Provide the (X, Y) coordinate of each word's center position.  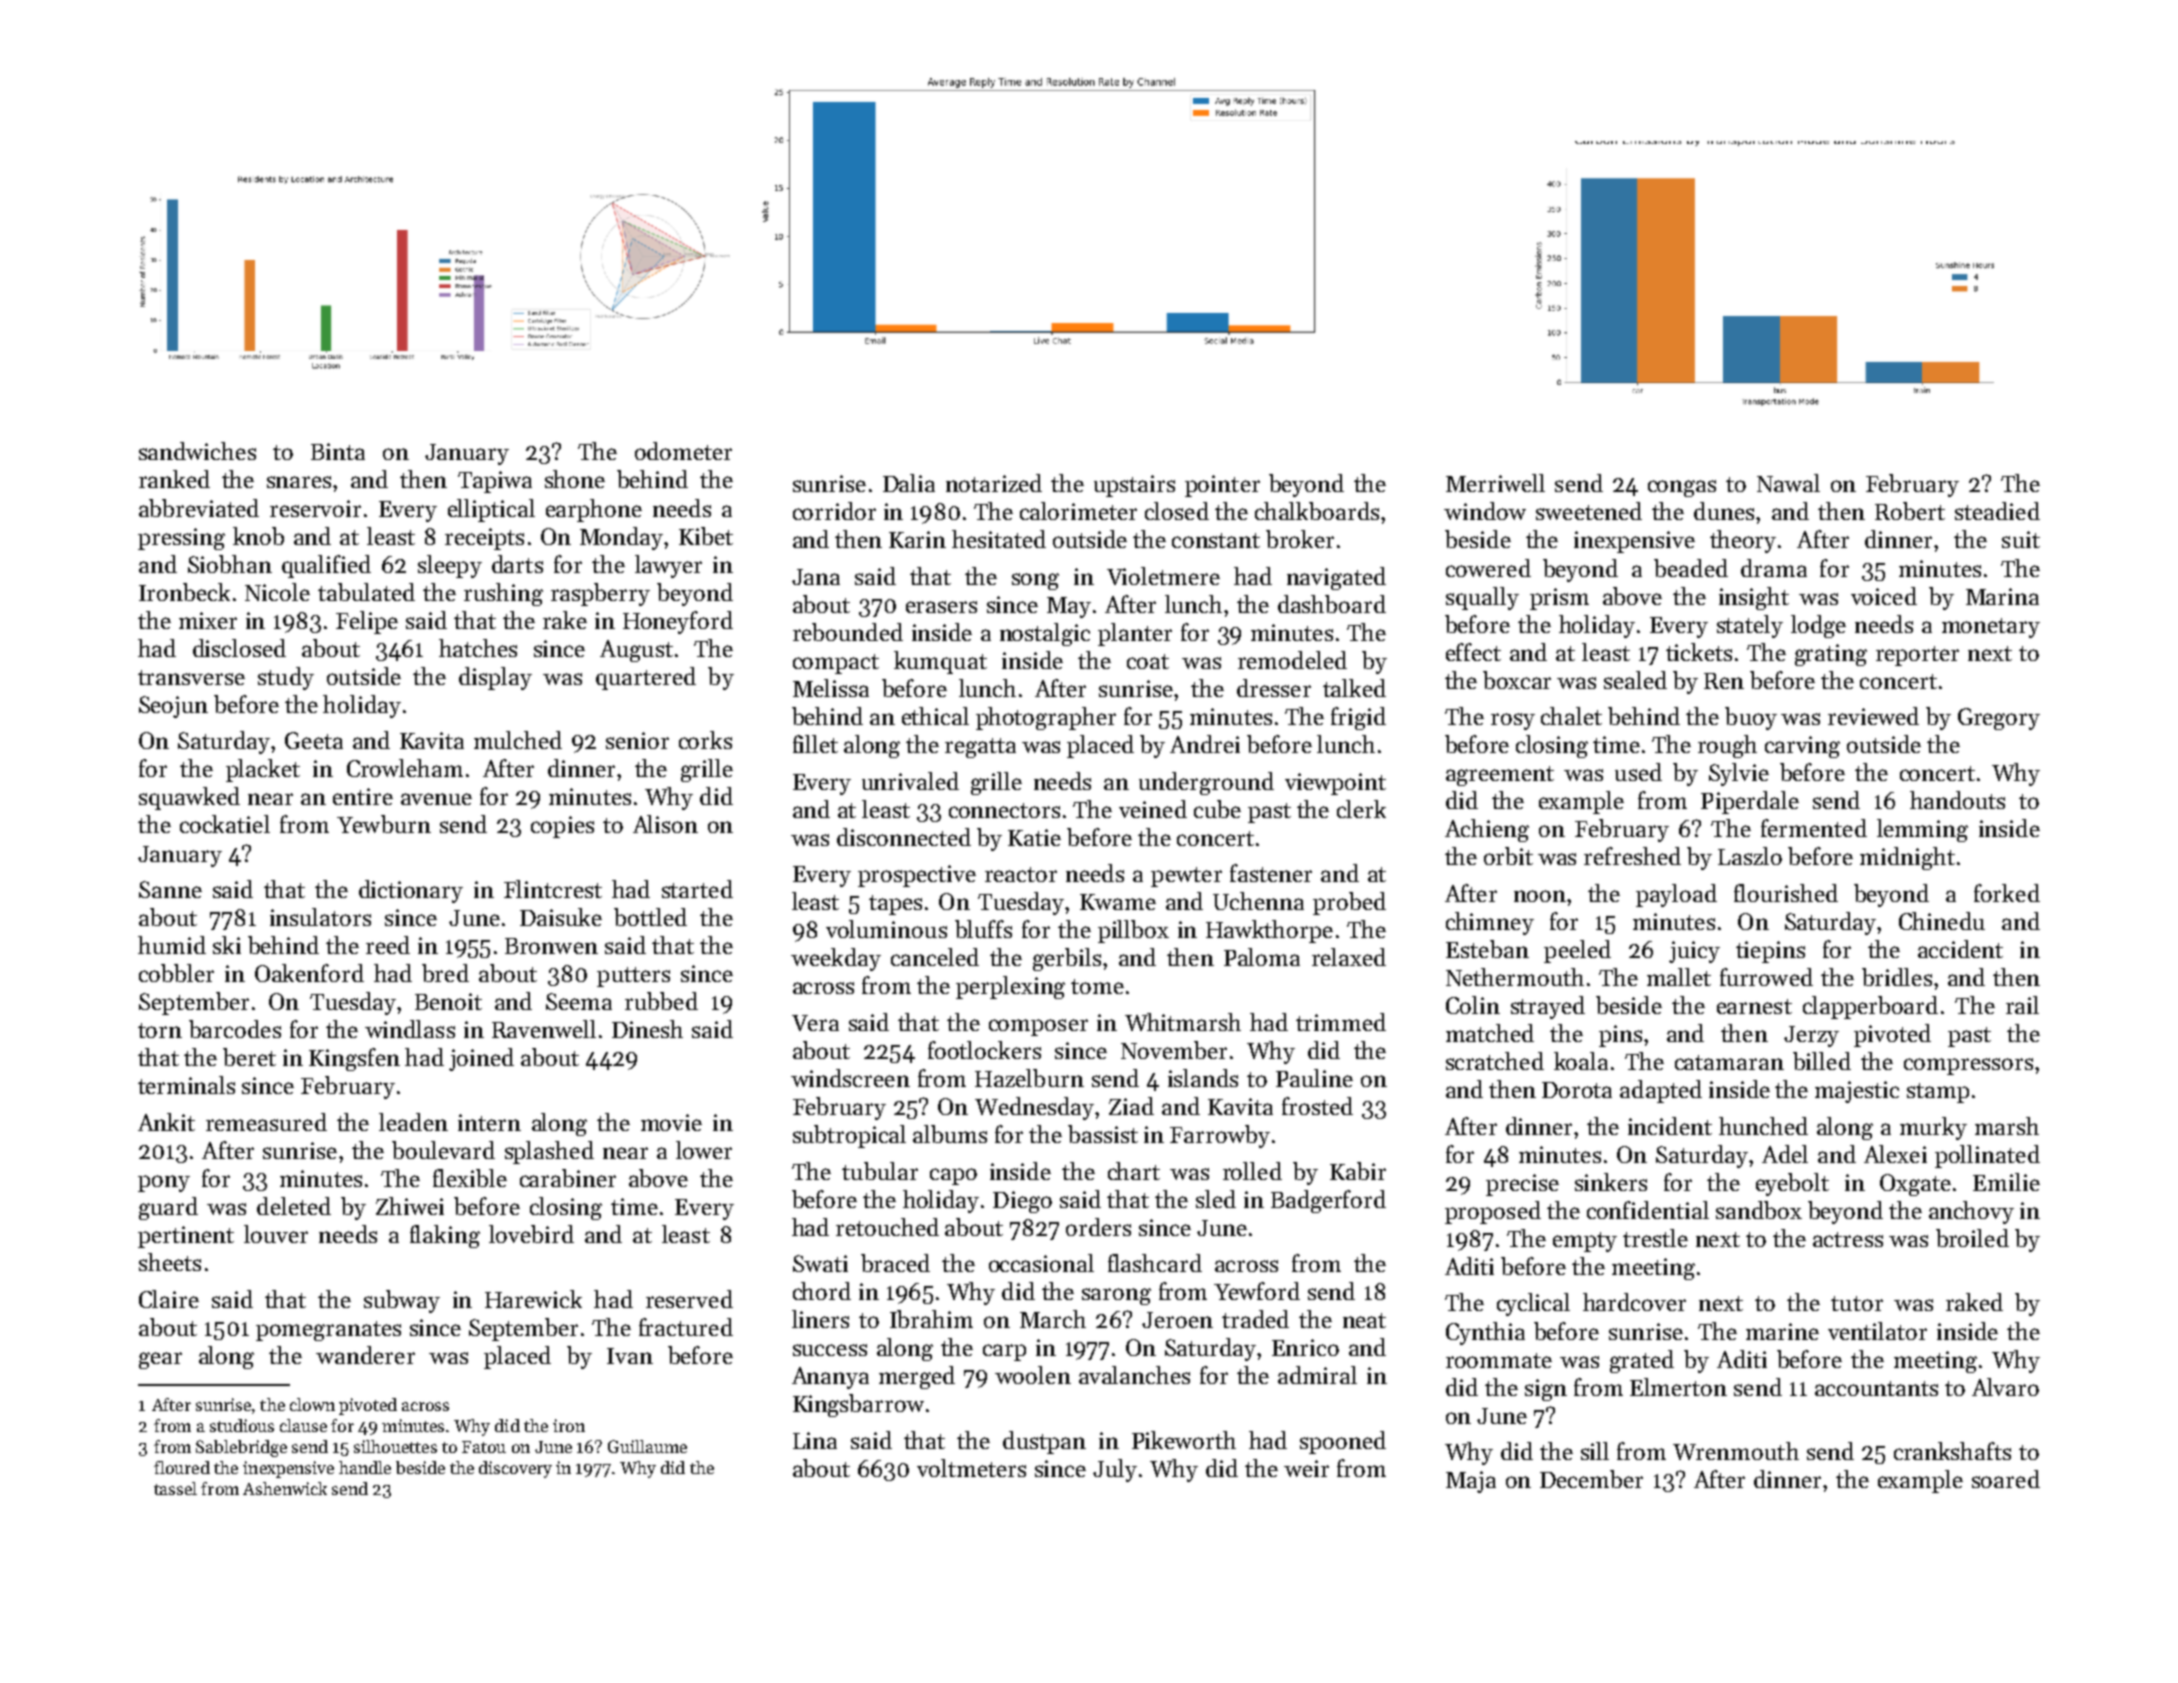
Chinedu (1942, 921)
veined (1153, 809)
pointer (1222, 486)
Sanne (170, 889)
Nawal (1788, 483)
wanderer (365, 1355)
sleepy (450, 566)
